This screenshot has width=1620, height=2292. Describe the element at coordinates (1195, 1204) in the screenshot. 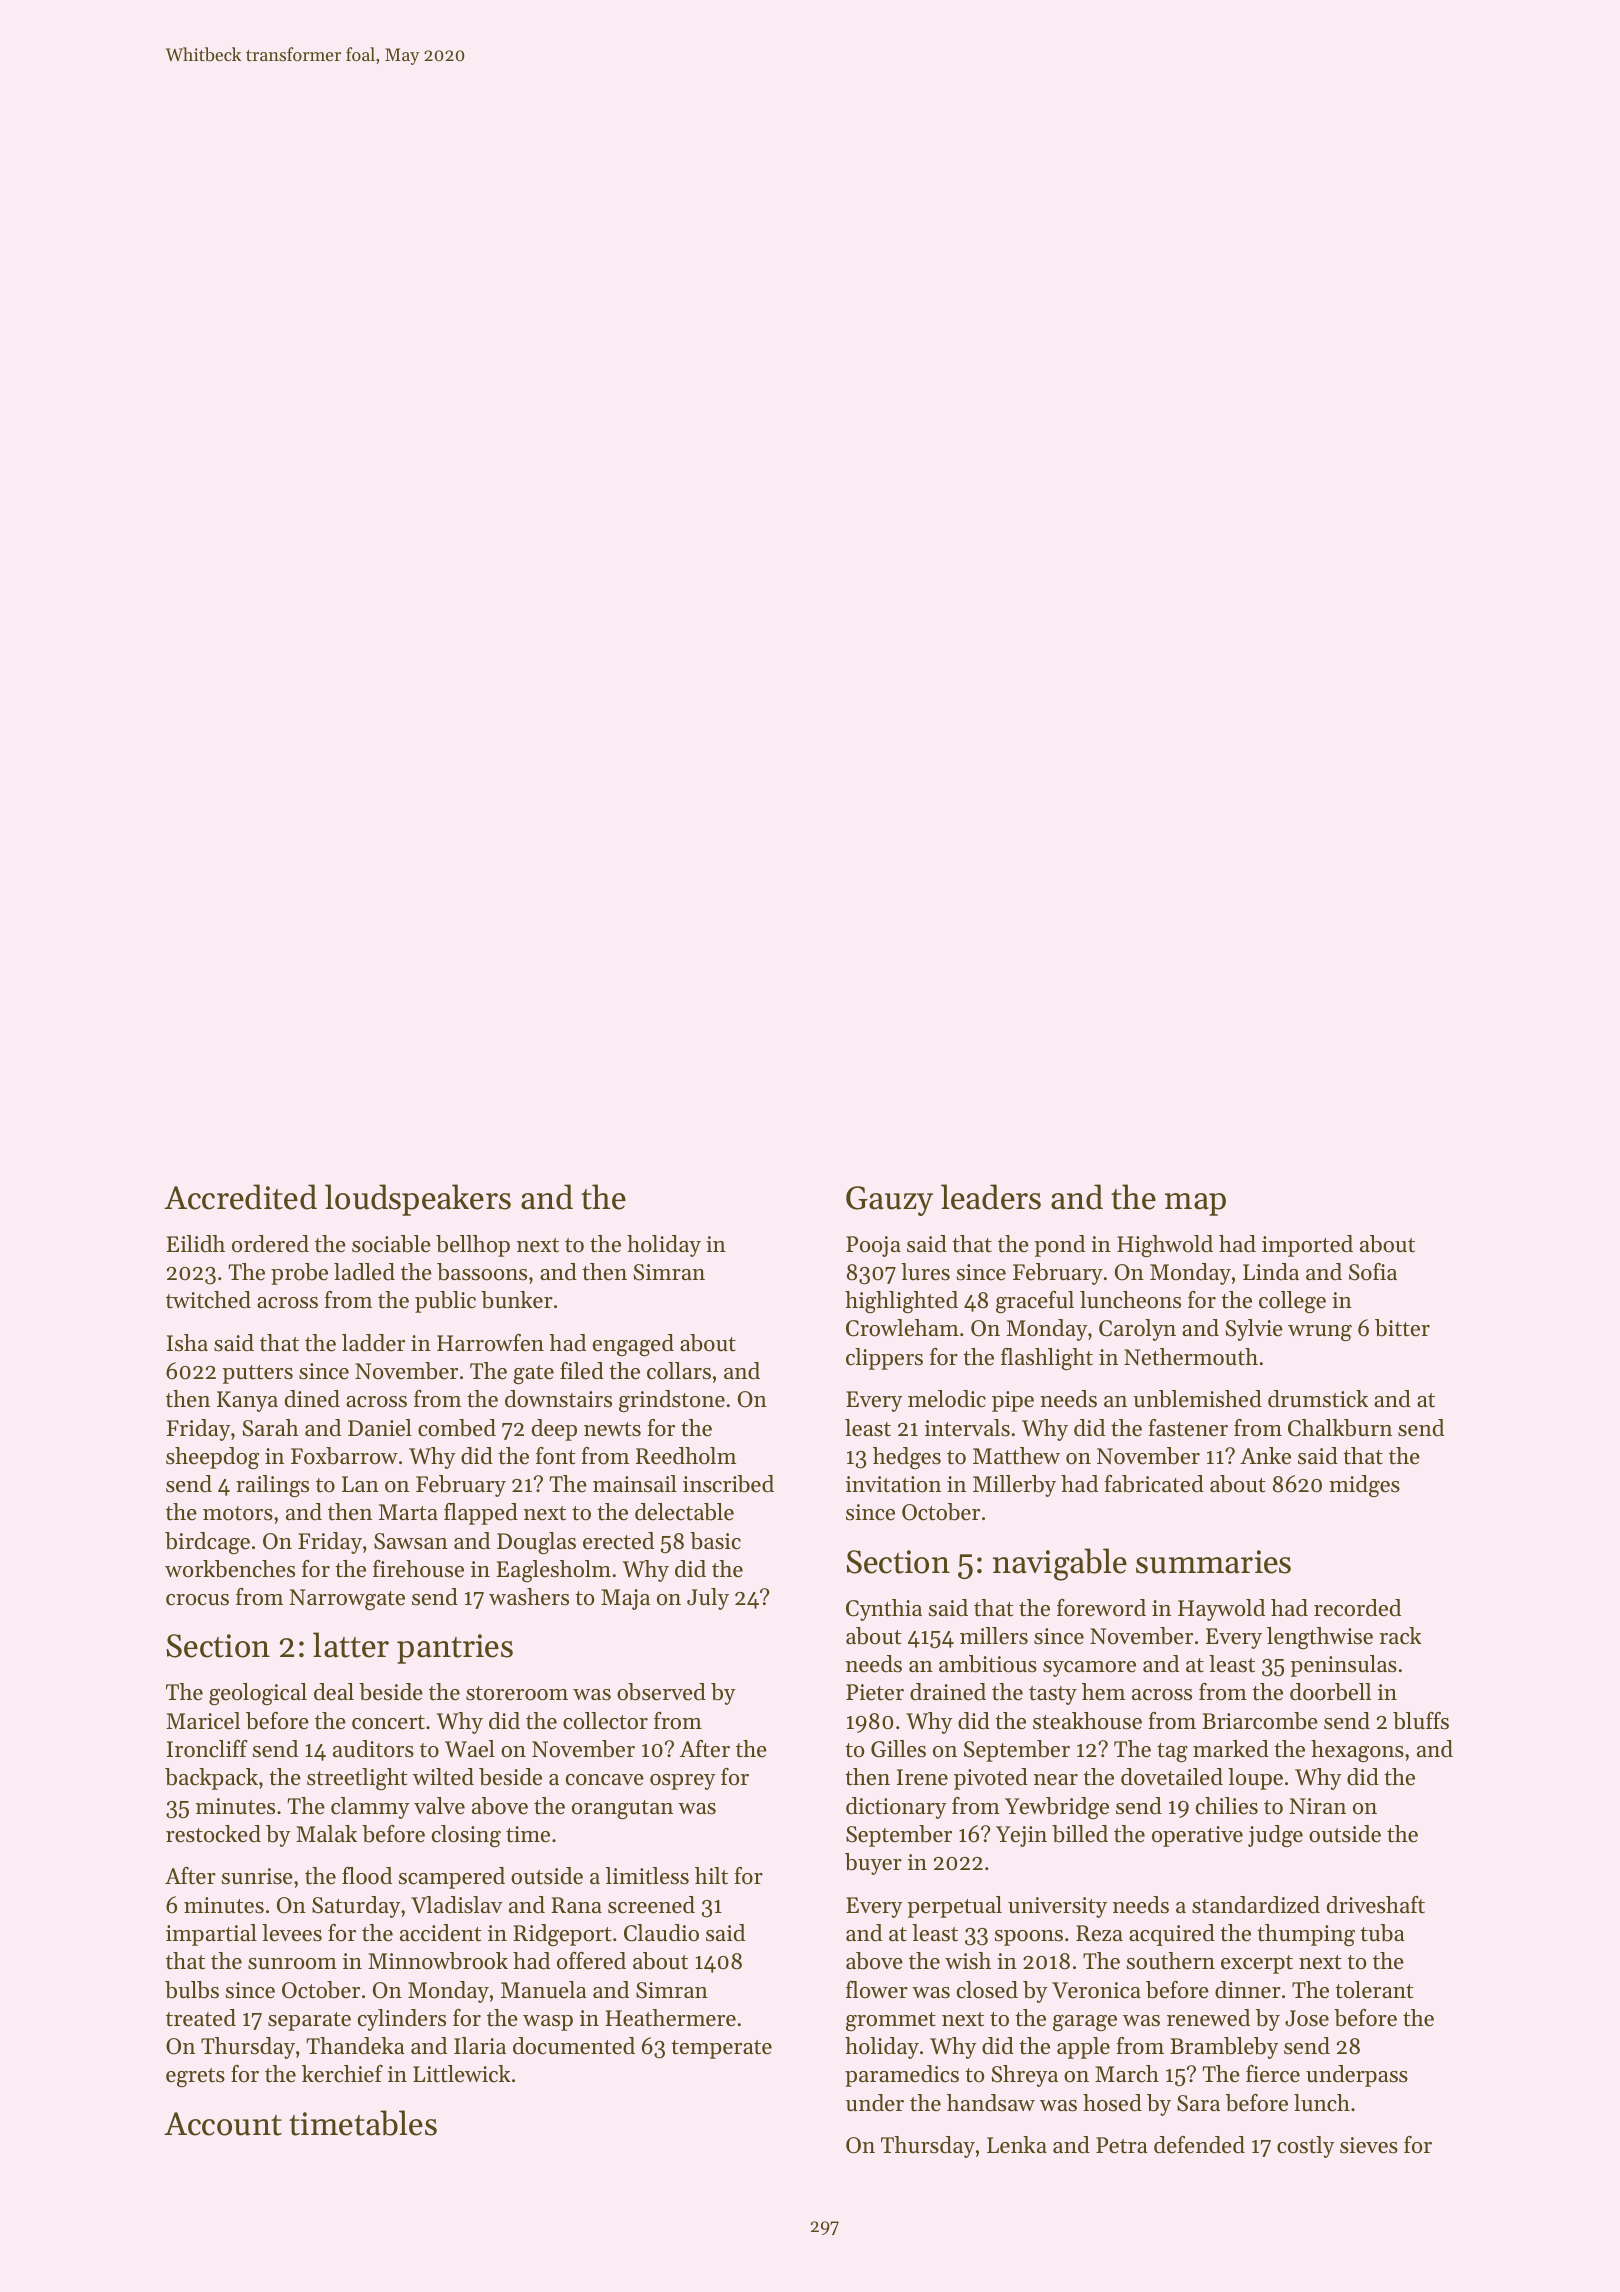

I see `map` at that location.
